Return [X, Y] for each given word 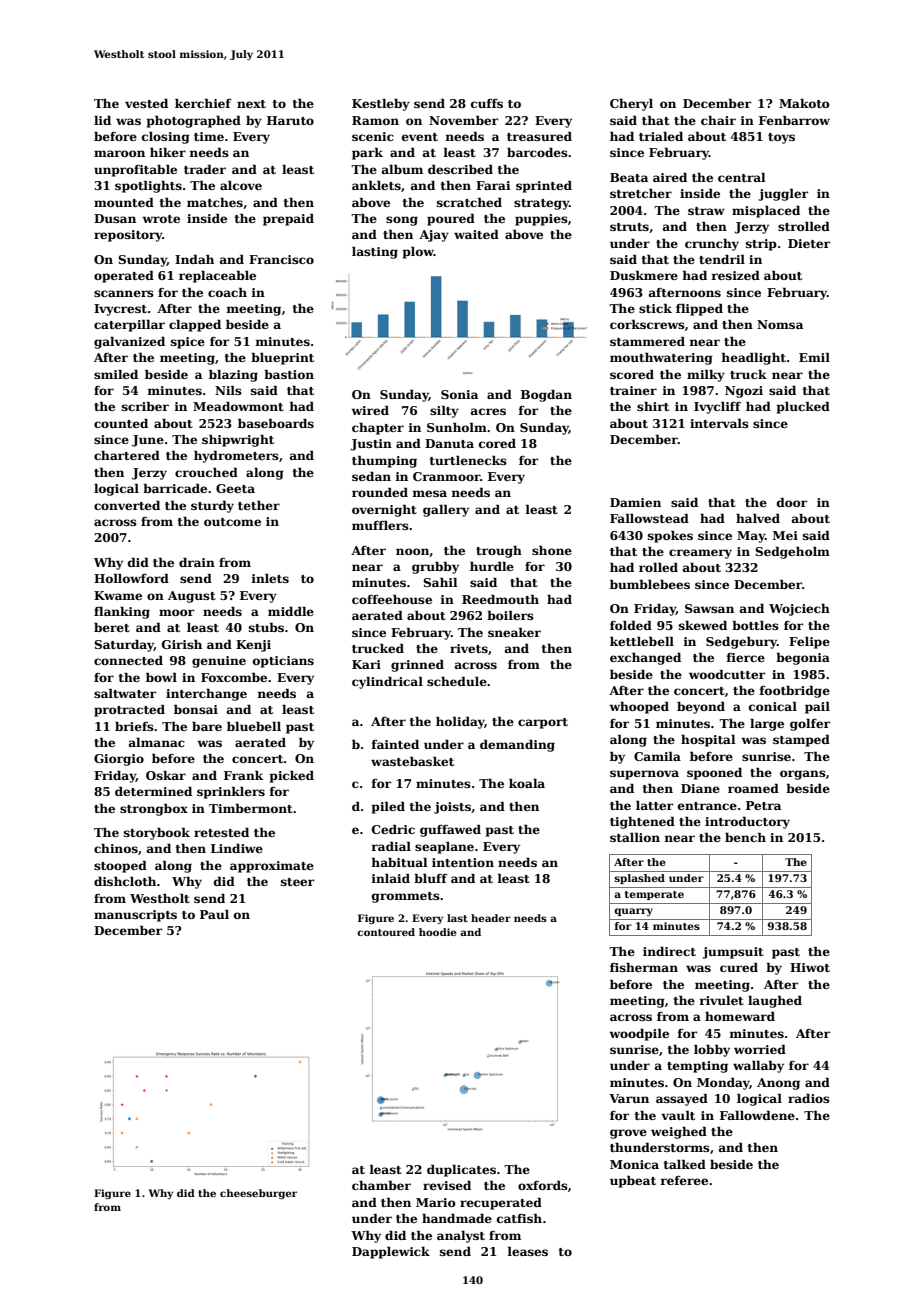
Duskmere [644, 275]
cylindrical [387, 682]
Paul [214, 914]
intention [463, 862]
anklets [376, 185]
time [209, 136]
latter [654, 805]
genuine [219, 662]
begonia [803, 659]
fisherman [644, 967]
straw [706, 211]
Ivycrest [120, 310]
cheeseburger [258, 1194]
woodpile [639, 1034]
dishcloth [125, 881]
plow [418, 252]
